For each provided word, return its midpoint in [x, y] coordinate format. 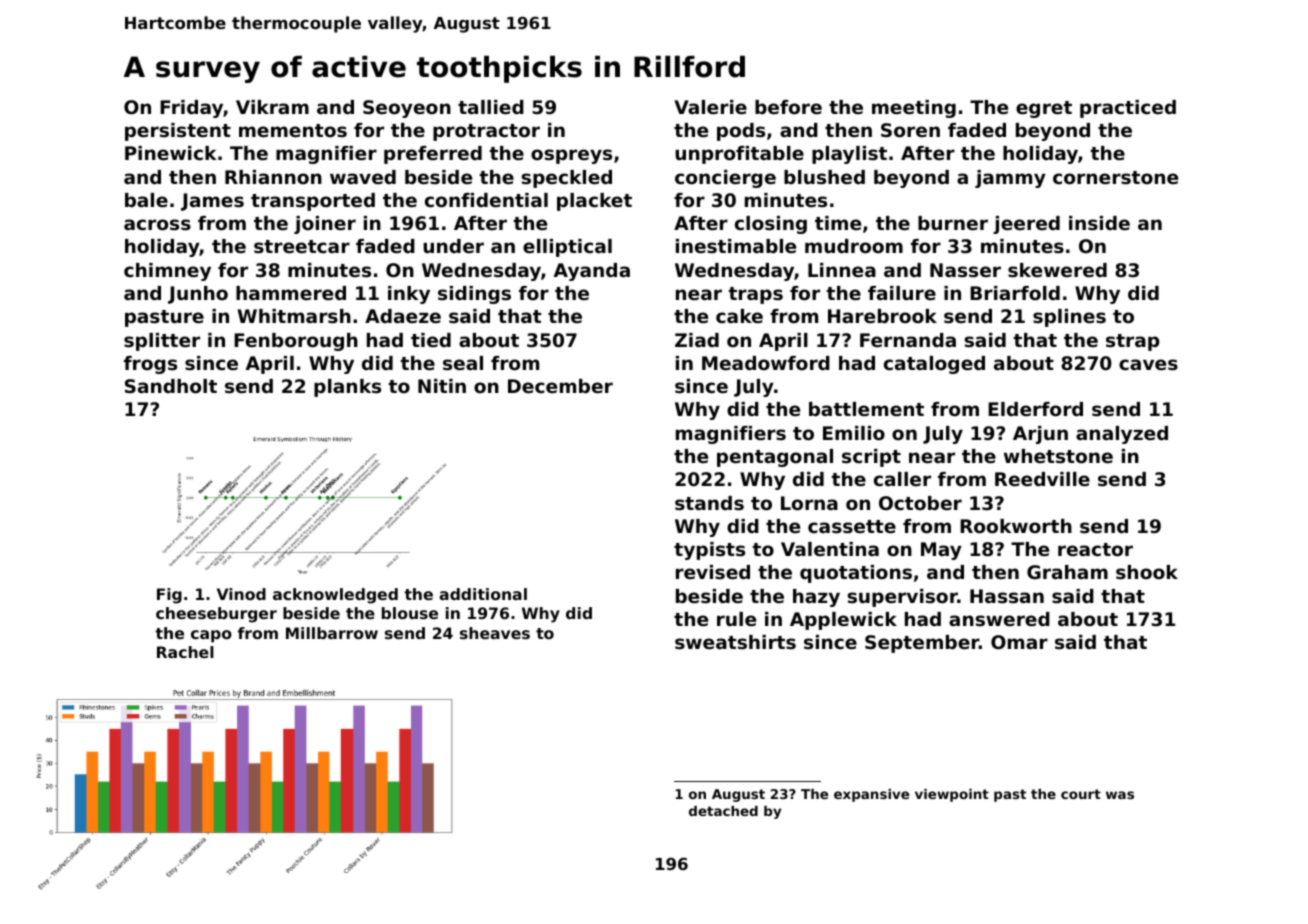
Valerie [710, 107]
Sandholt [171, 386]
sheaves [495, 633]
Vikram [272, 107]
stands [709, 503]
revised [713, 572]
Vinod [241, 594]
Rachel [185, 652]
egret [1044, 109]
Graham [1067, 572]
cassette [852, 526]
